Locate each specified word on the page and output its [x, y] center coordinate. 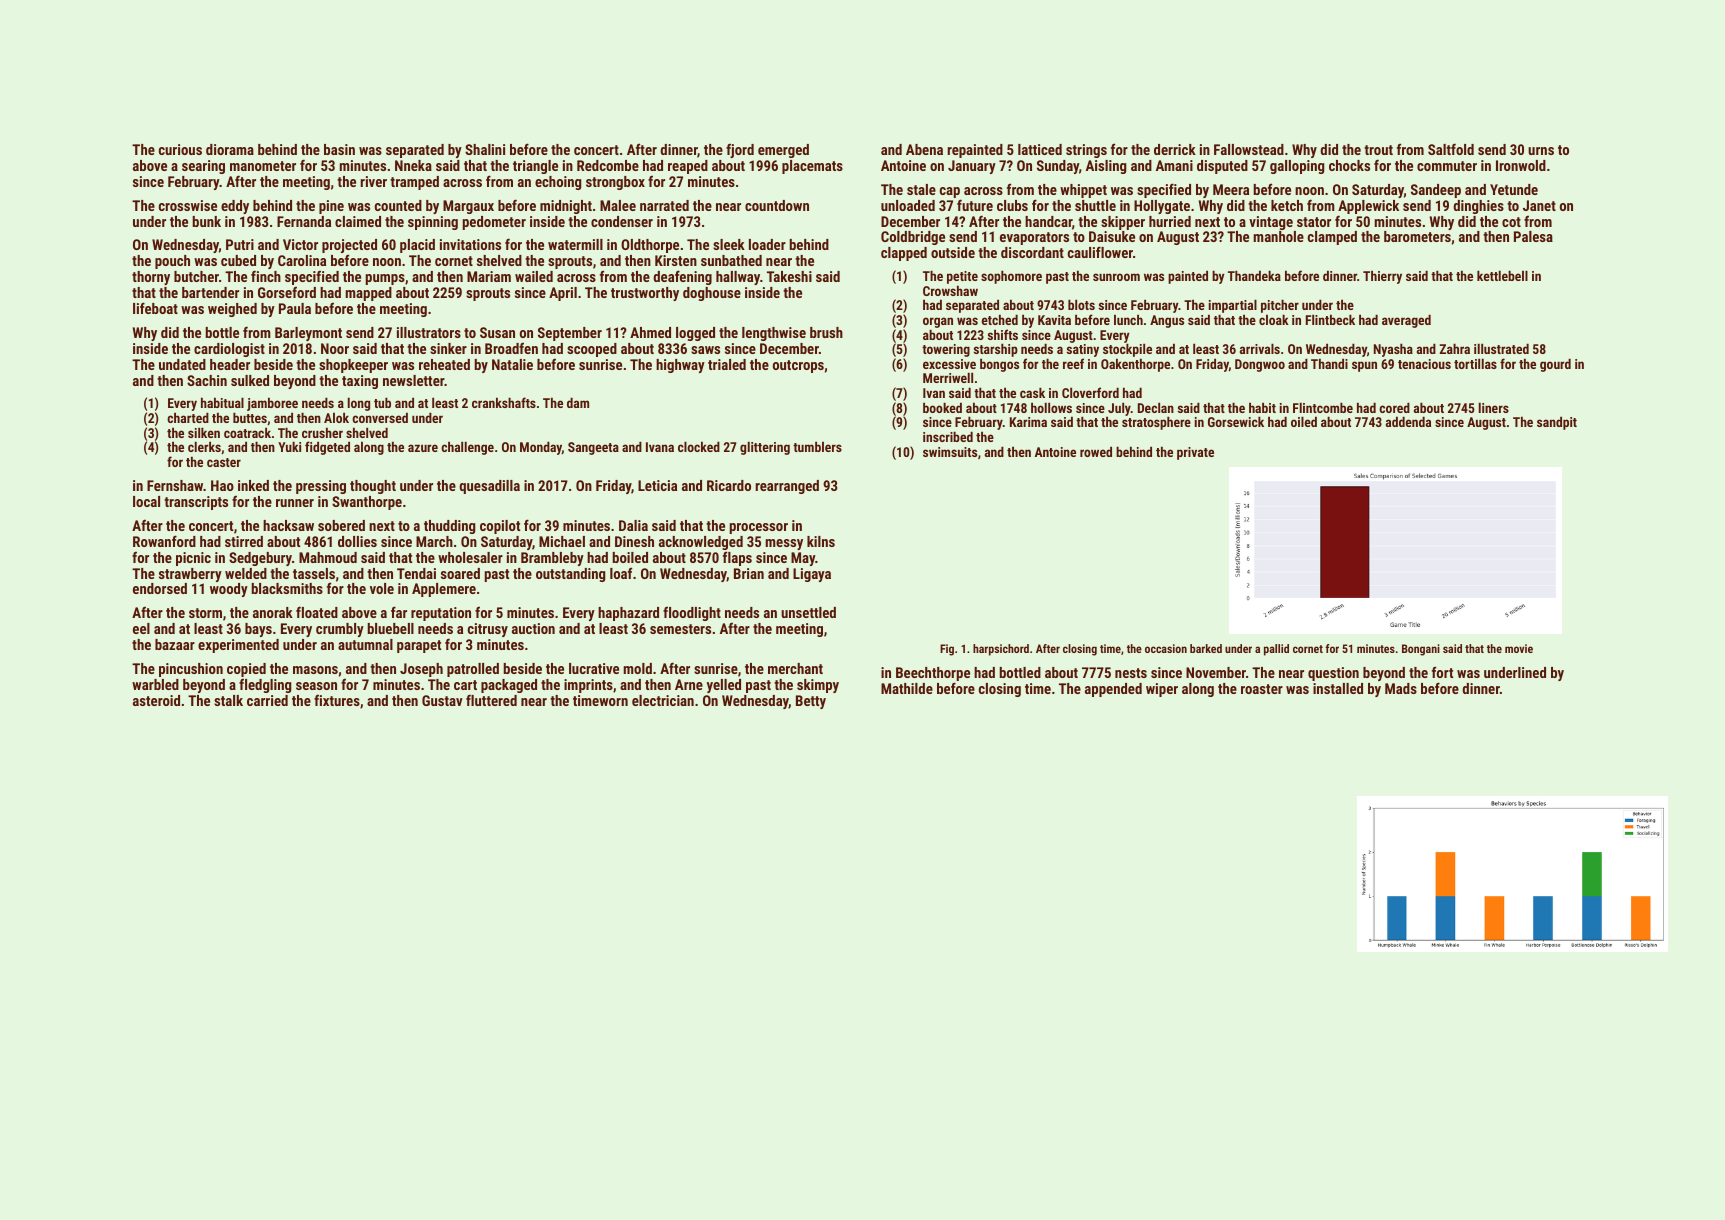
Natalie [512, 364]
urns [1541, 151]
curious [180, 149]
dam [578, 402]
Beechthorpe [933, 675]
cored [1394, 407]
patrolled [473, 670]
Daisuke [1112, 236]
